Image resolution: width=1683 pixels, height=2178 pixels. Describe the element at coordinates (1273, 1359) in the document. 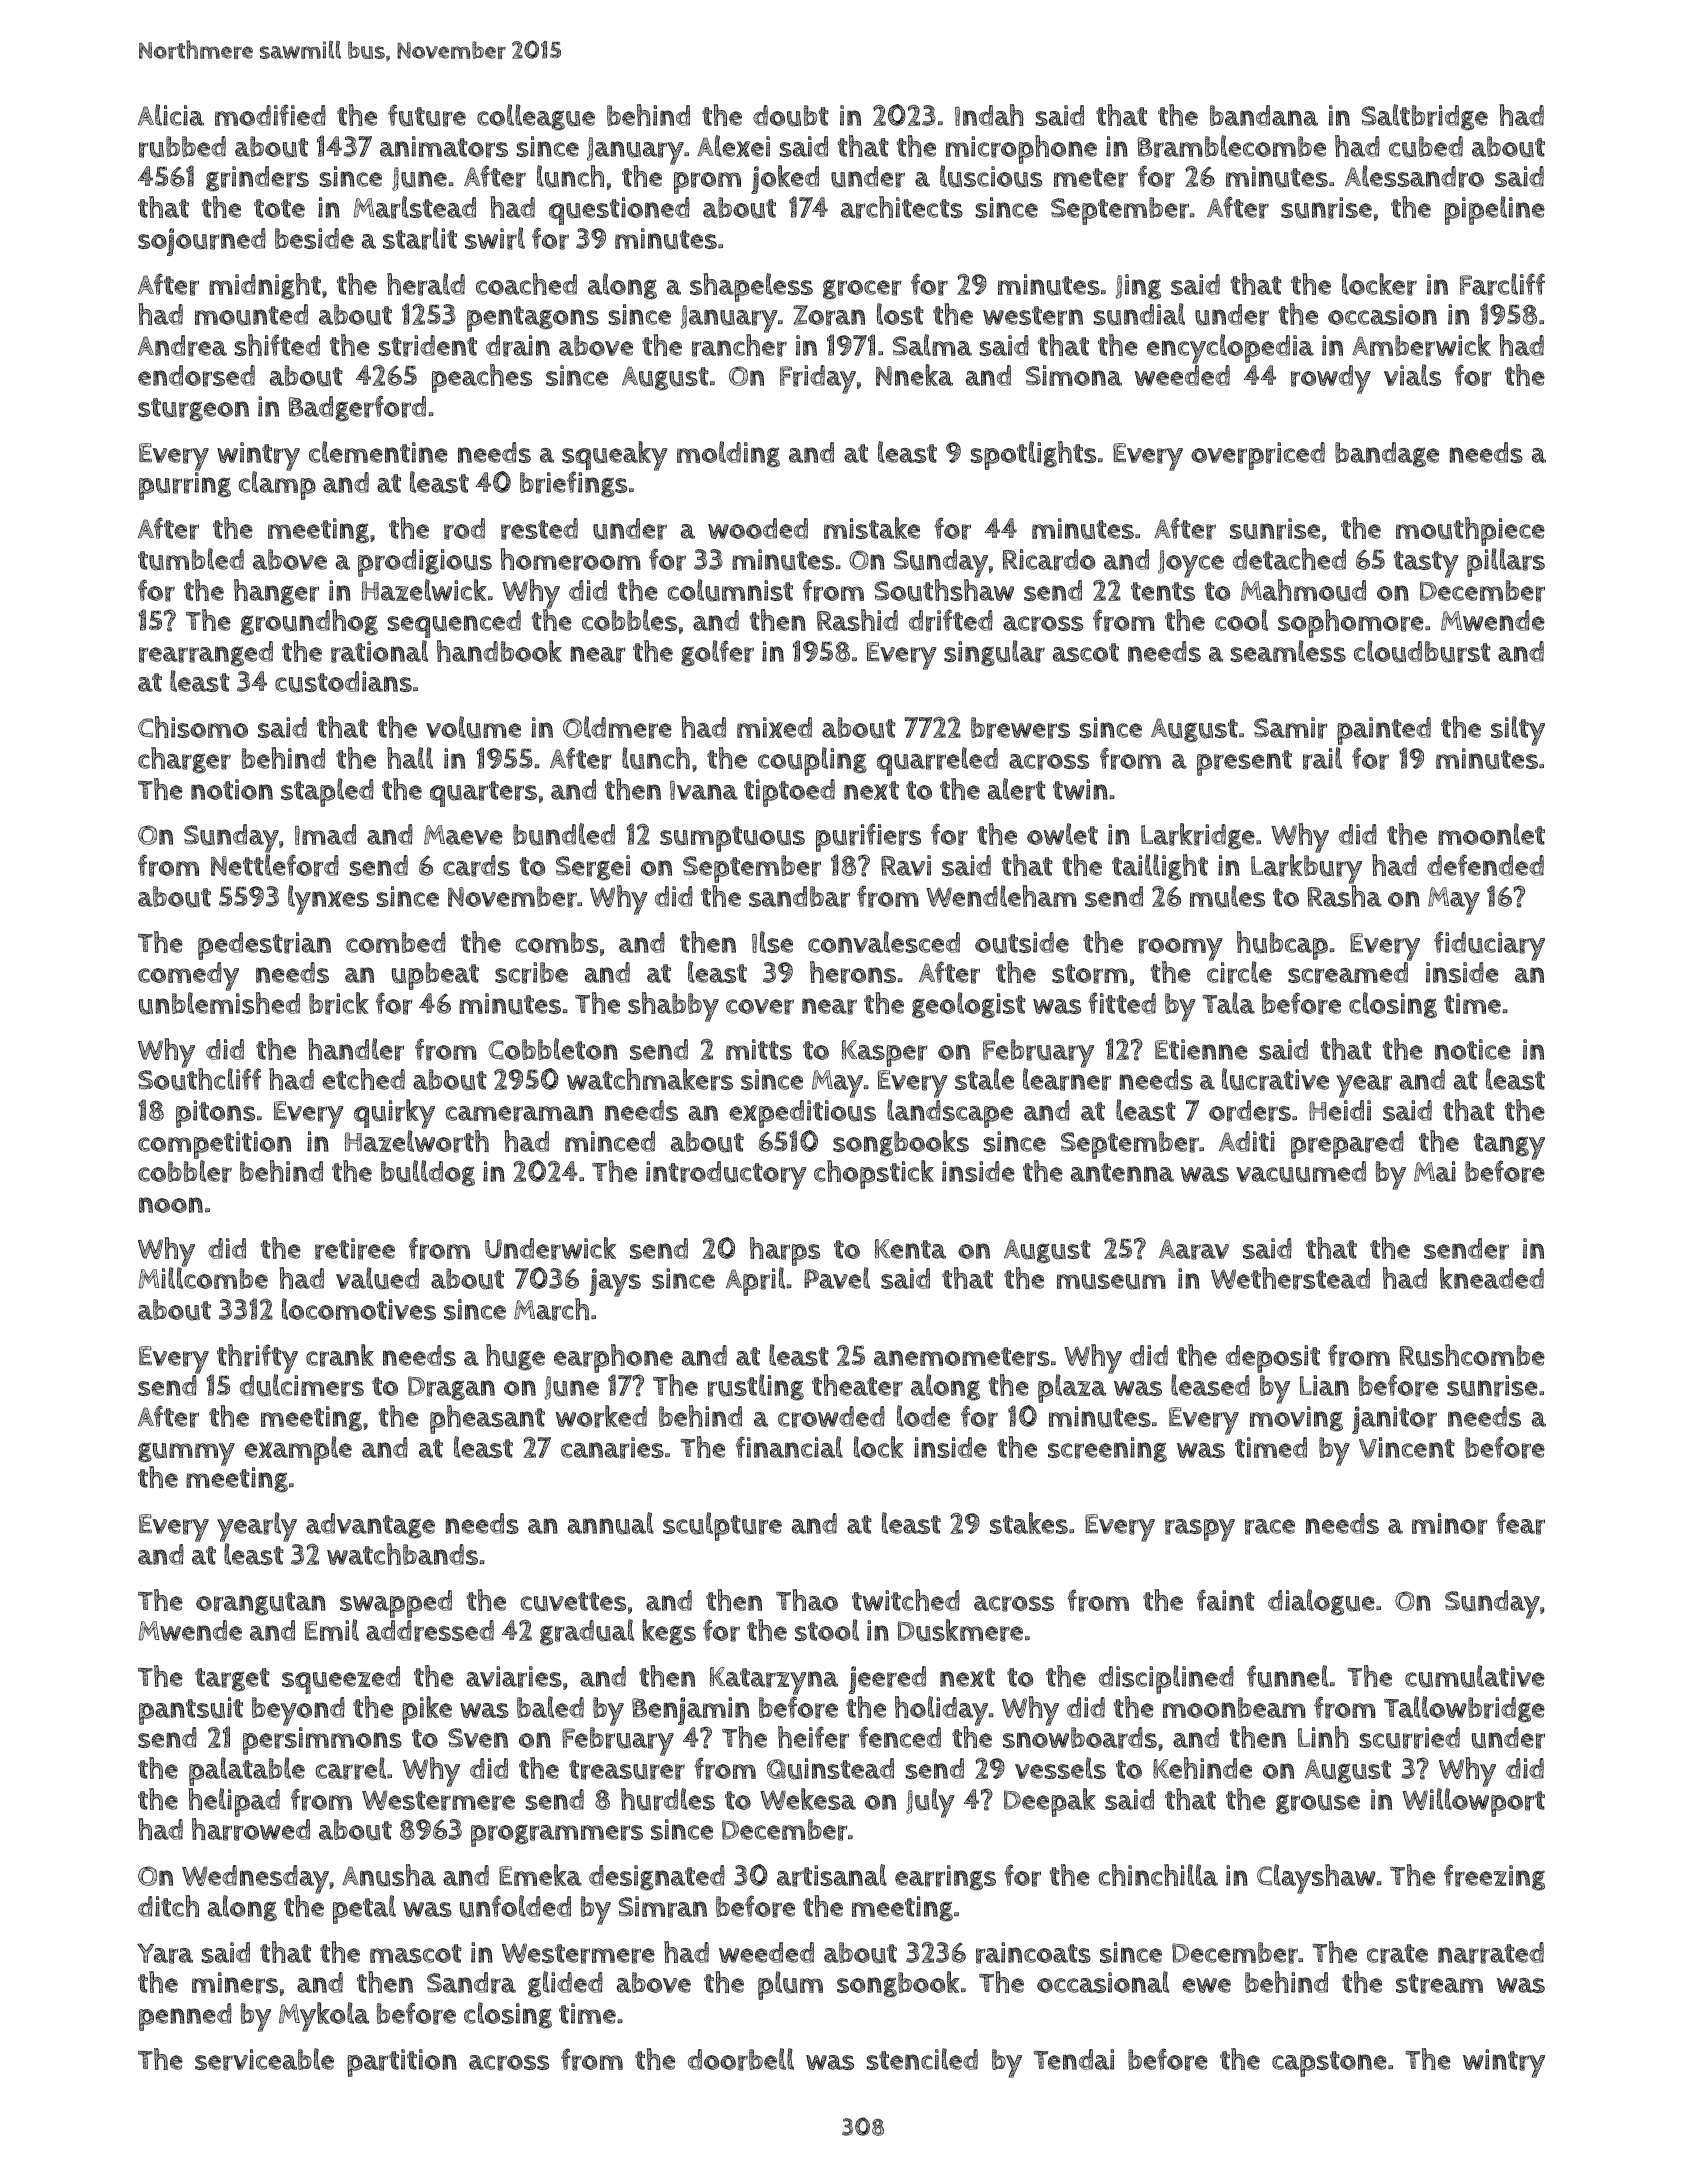

I see `deposit` at that location.
